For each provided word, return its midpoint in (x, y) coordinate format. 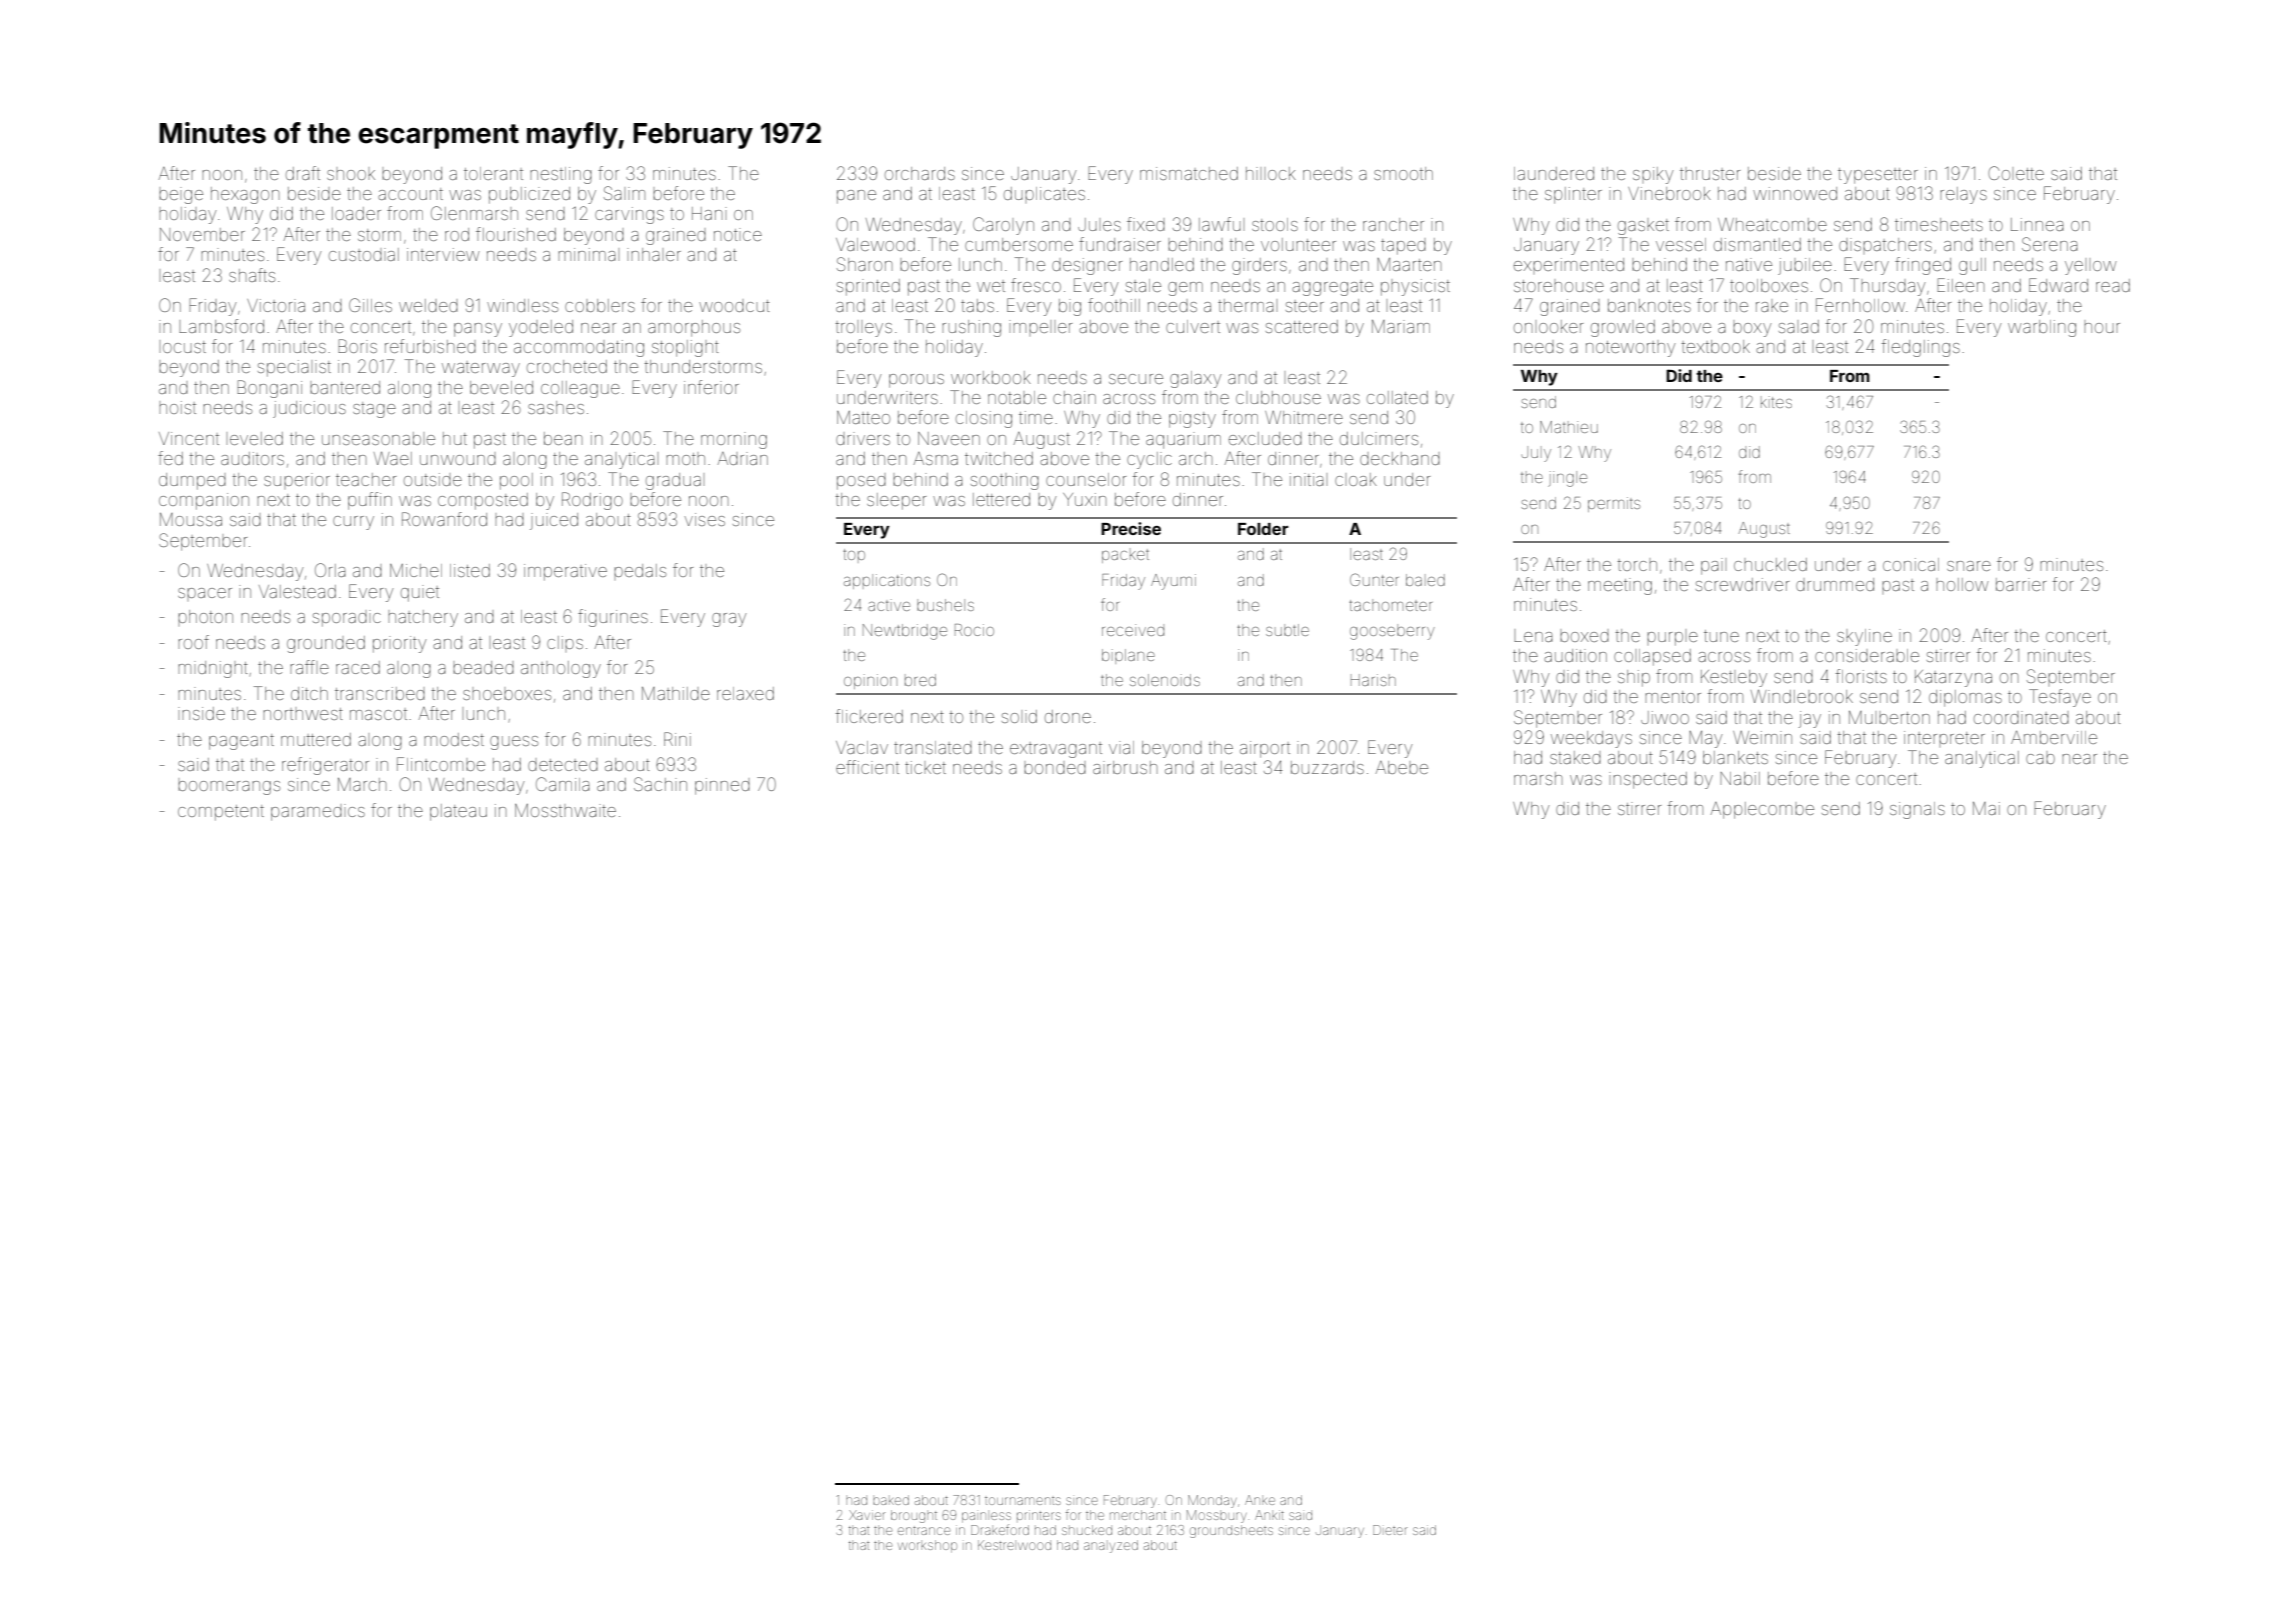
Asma (936, 458)
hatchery (423, 618)
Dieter (1390, 1530)
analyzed (1111, 1546)
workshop (927, 1546)
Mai (1986, 808)
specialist (294, 368)
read (2113, 285)
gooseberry (1392, 632)
